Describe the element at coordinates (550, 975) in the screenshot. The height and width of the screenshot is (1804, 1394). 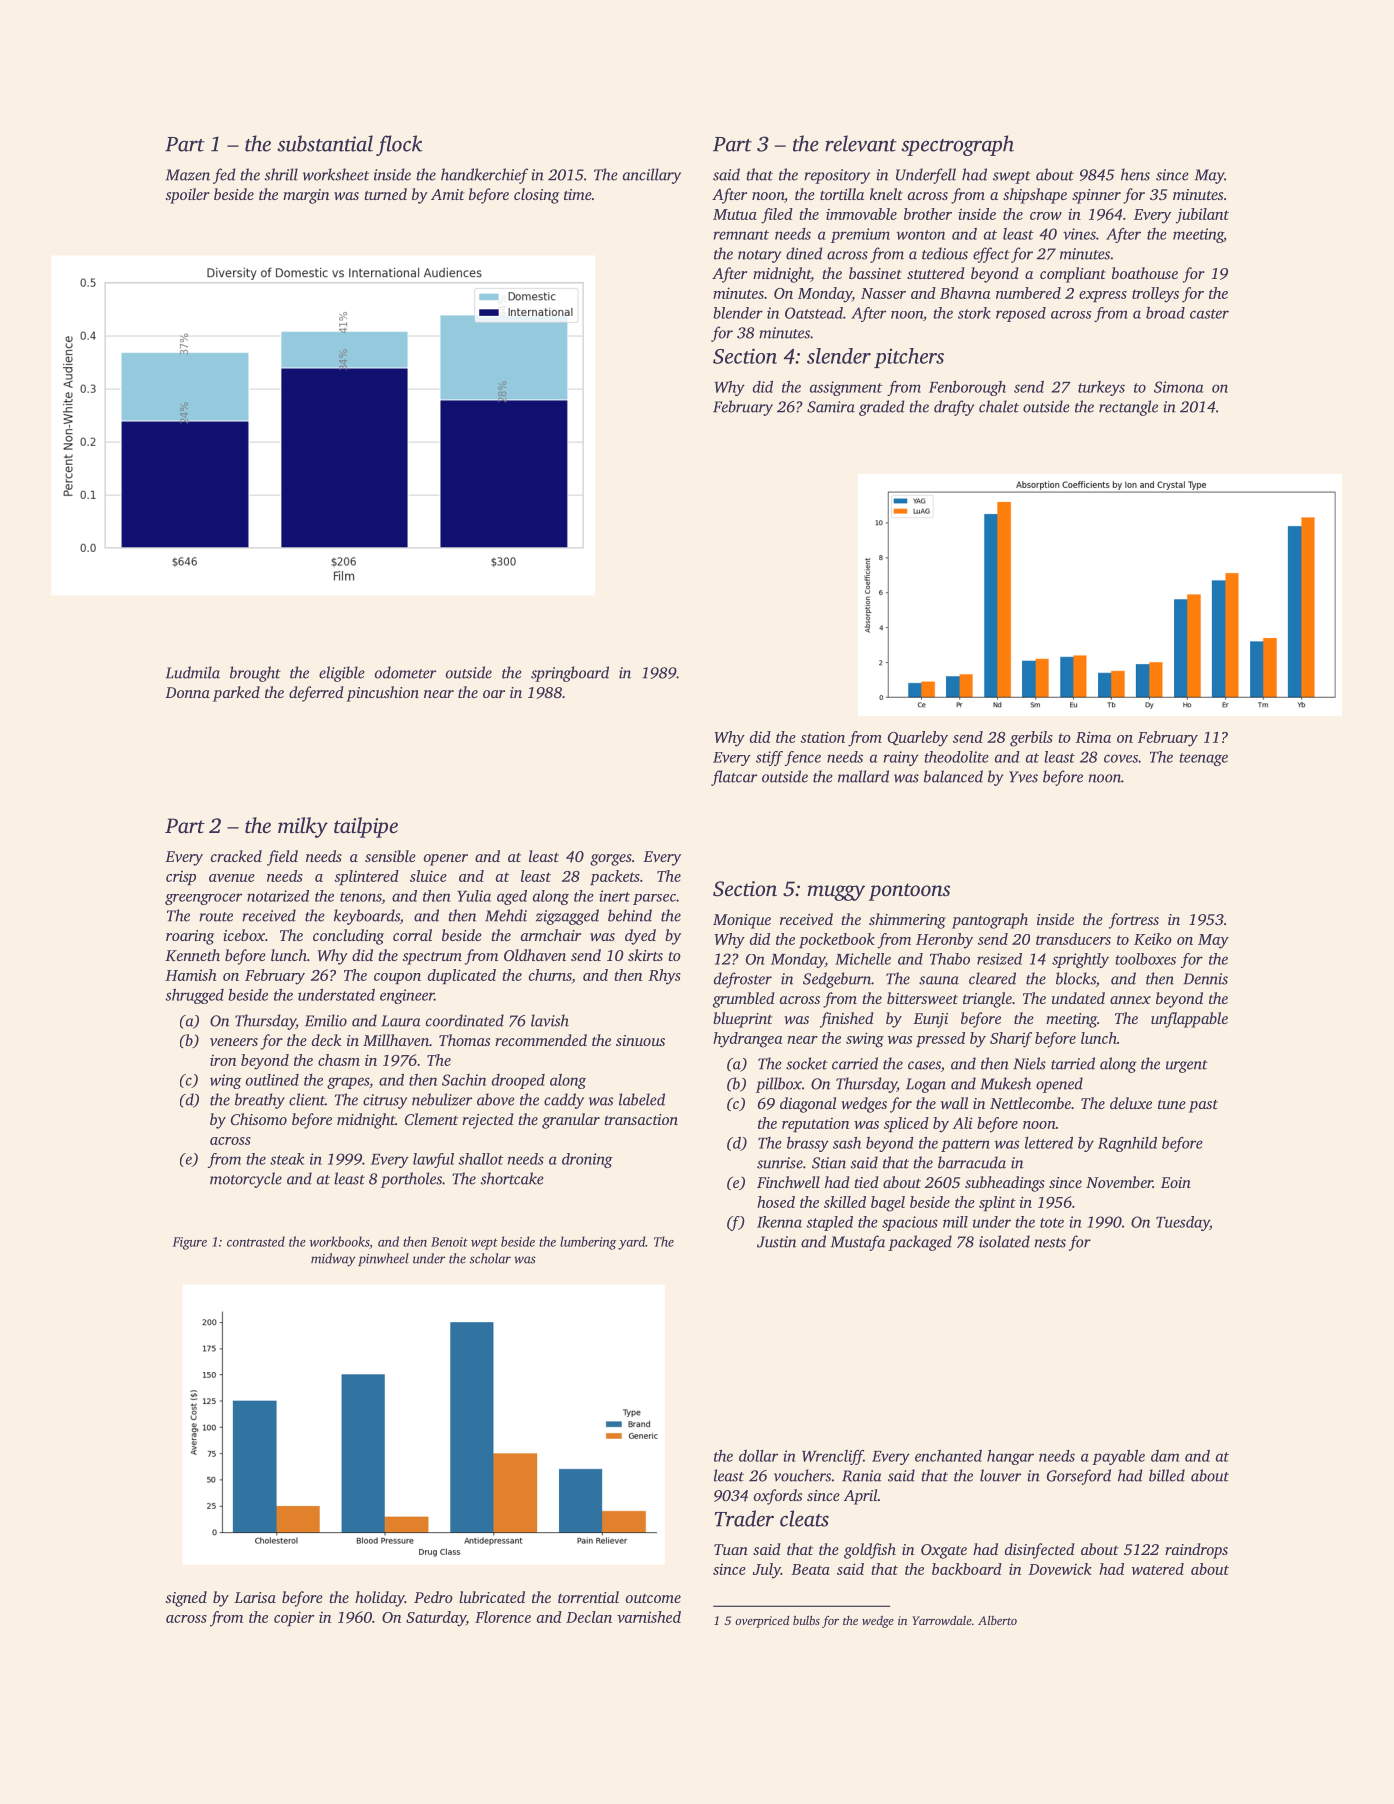
I see `churns` at that location.
